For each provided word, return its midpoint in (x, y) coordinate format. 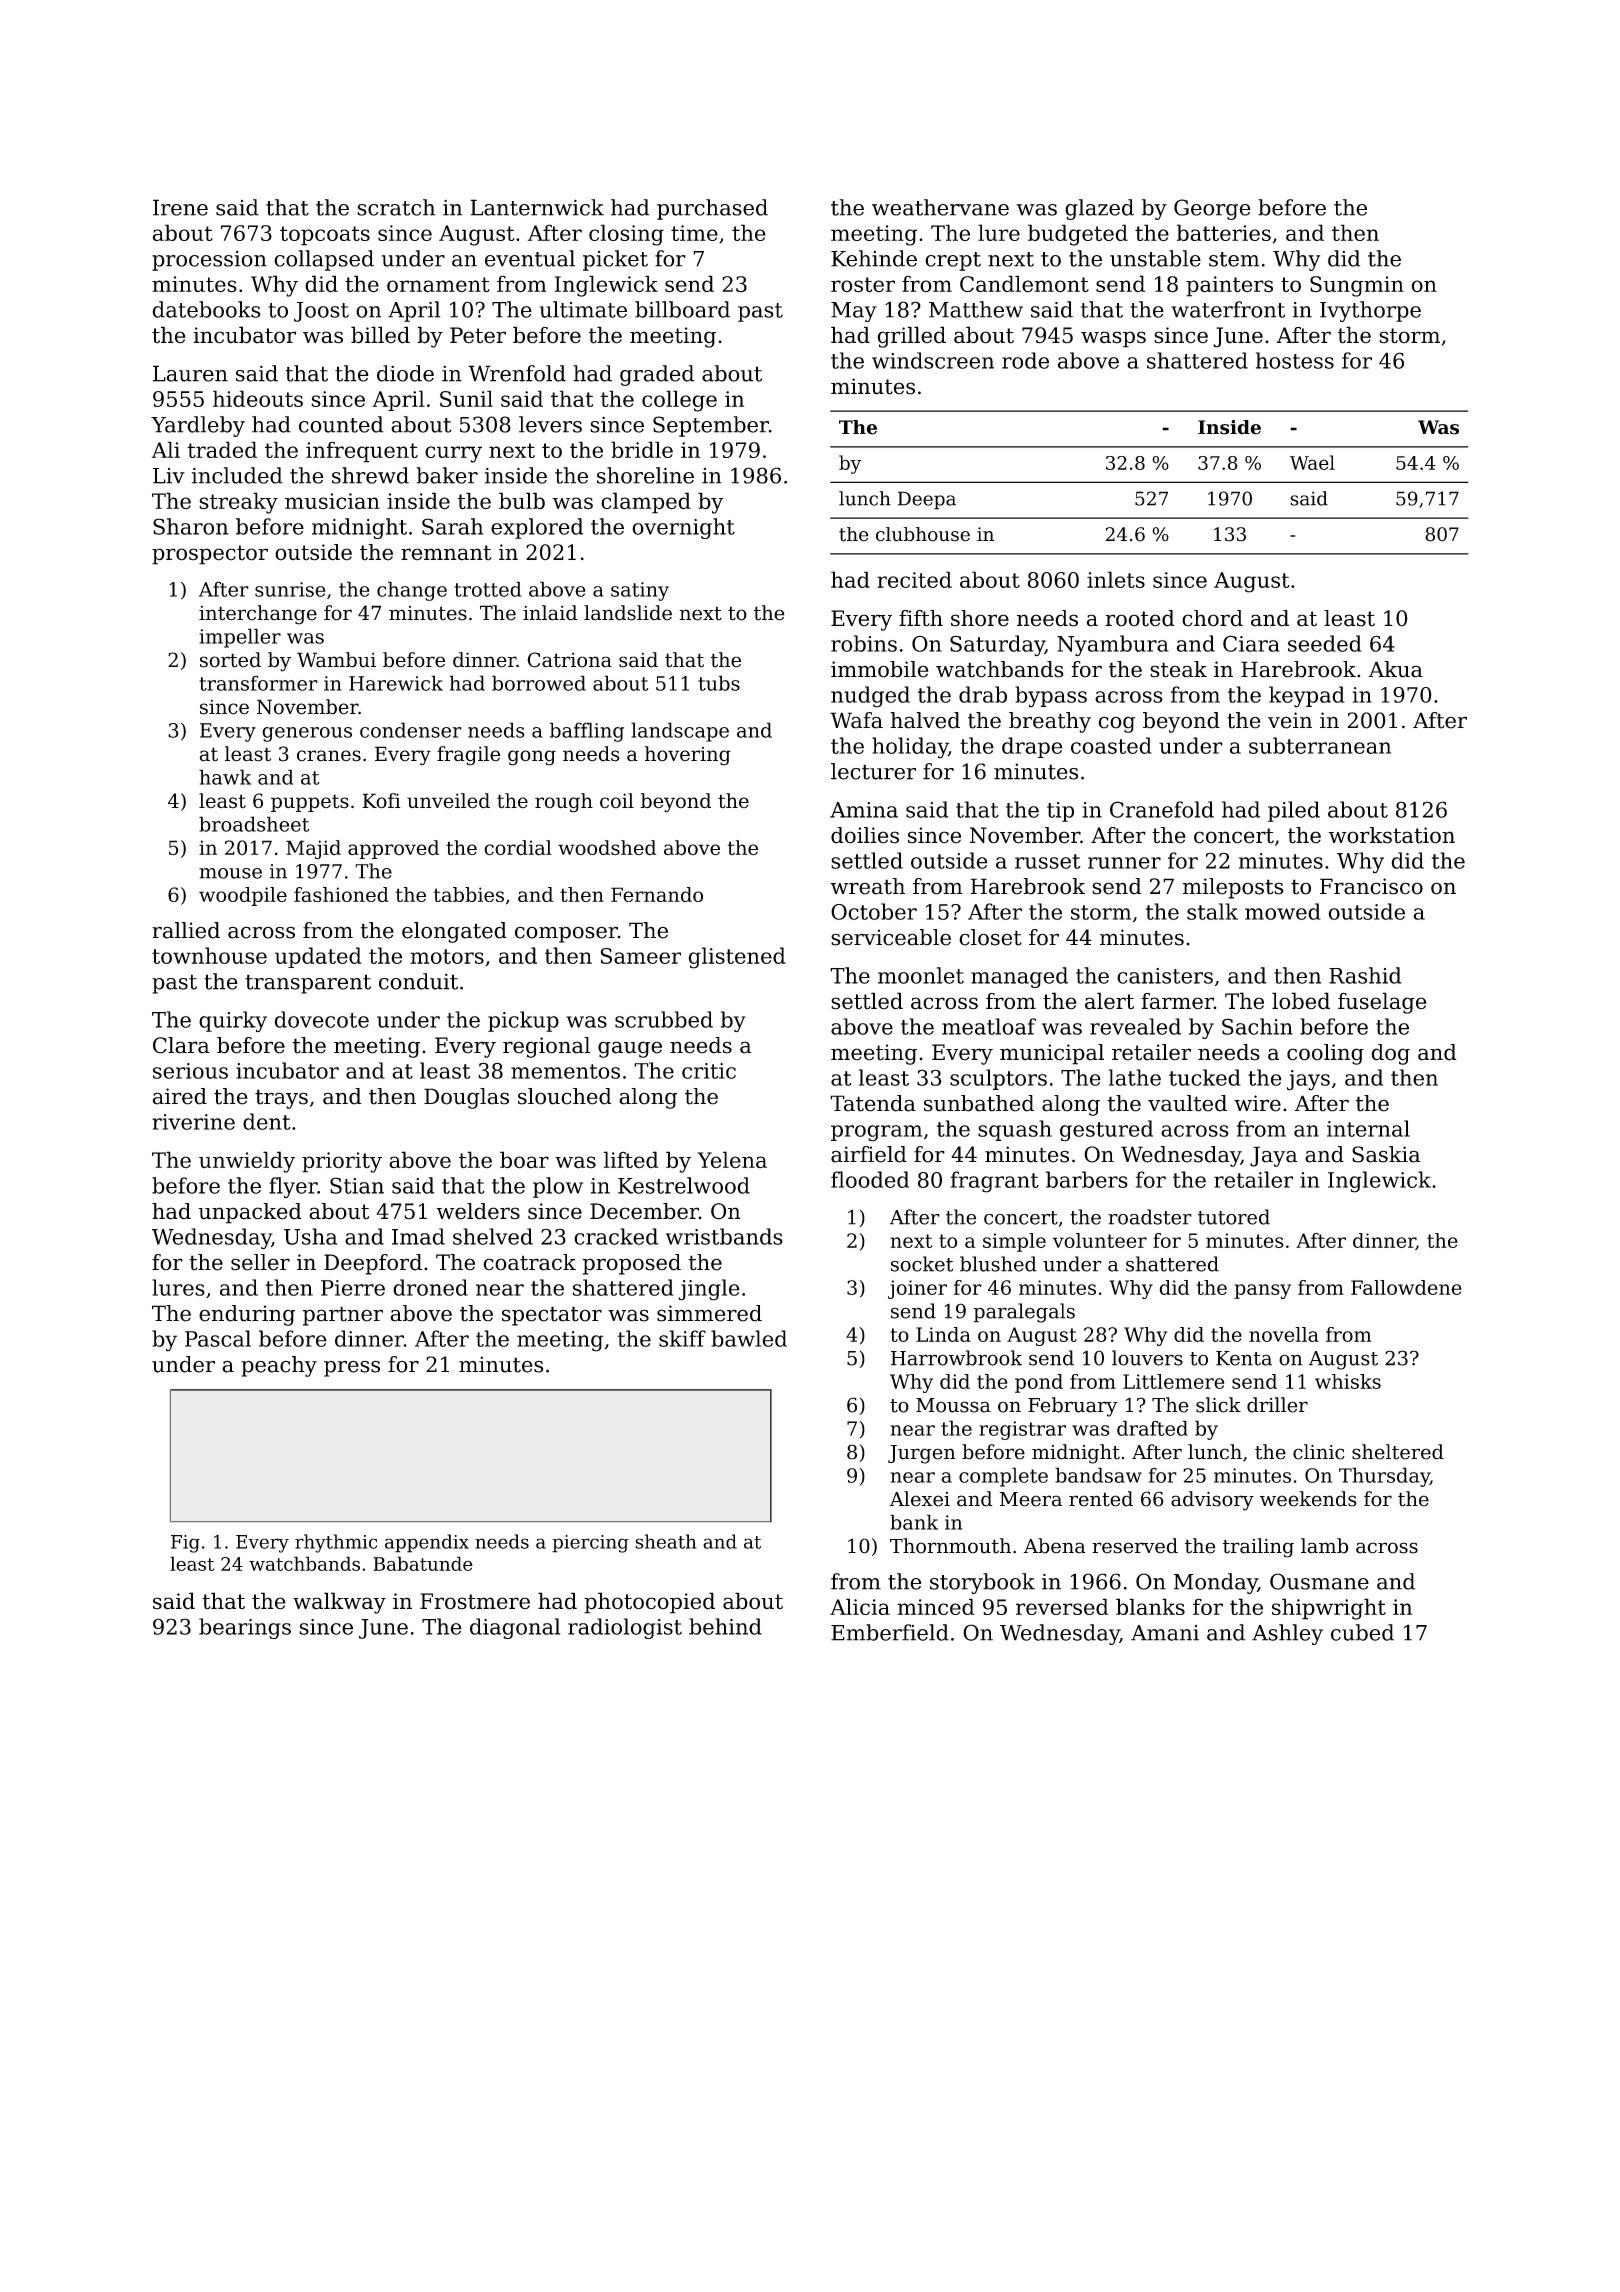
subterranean (1320, 745)
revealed (1135, 1026)
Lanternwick (537, 207)
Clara (181, 1045)
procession (209, 261)
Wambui (336, 660)
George (1212, 209)
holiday (910, 748)
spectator (552, 1316)
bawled (749, 1338)
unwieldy (247, 1162)
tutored (1234, 1217)
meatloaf (989, 1026)
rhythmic (336, 1543)
